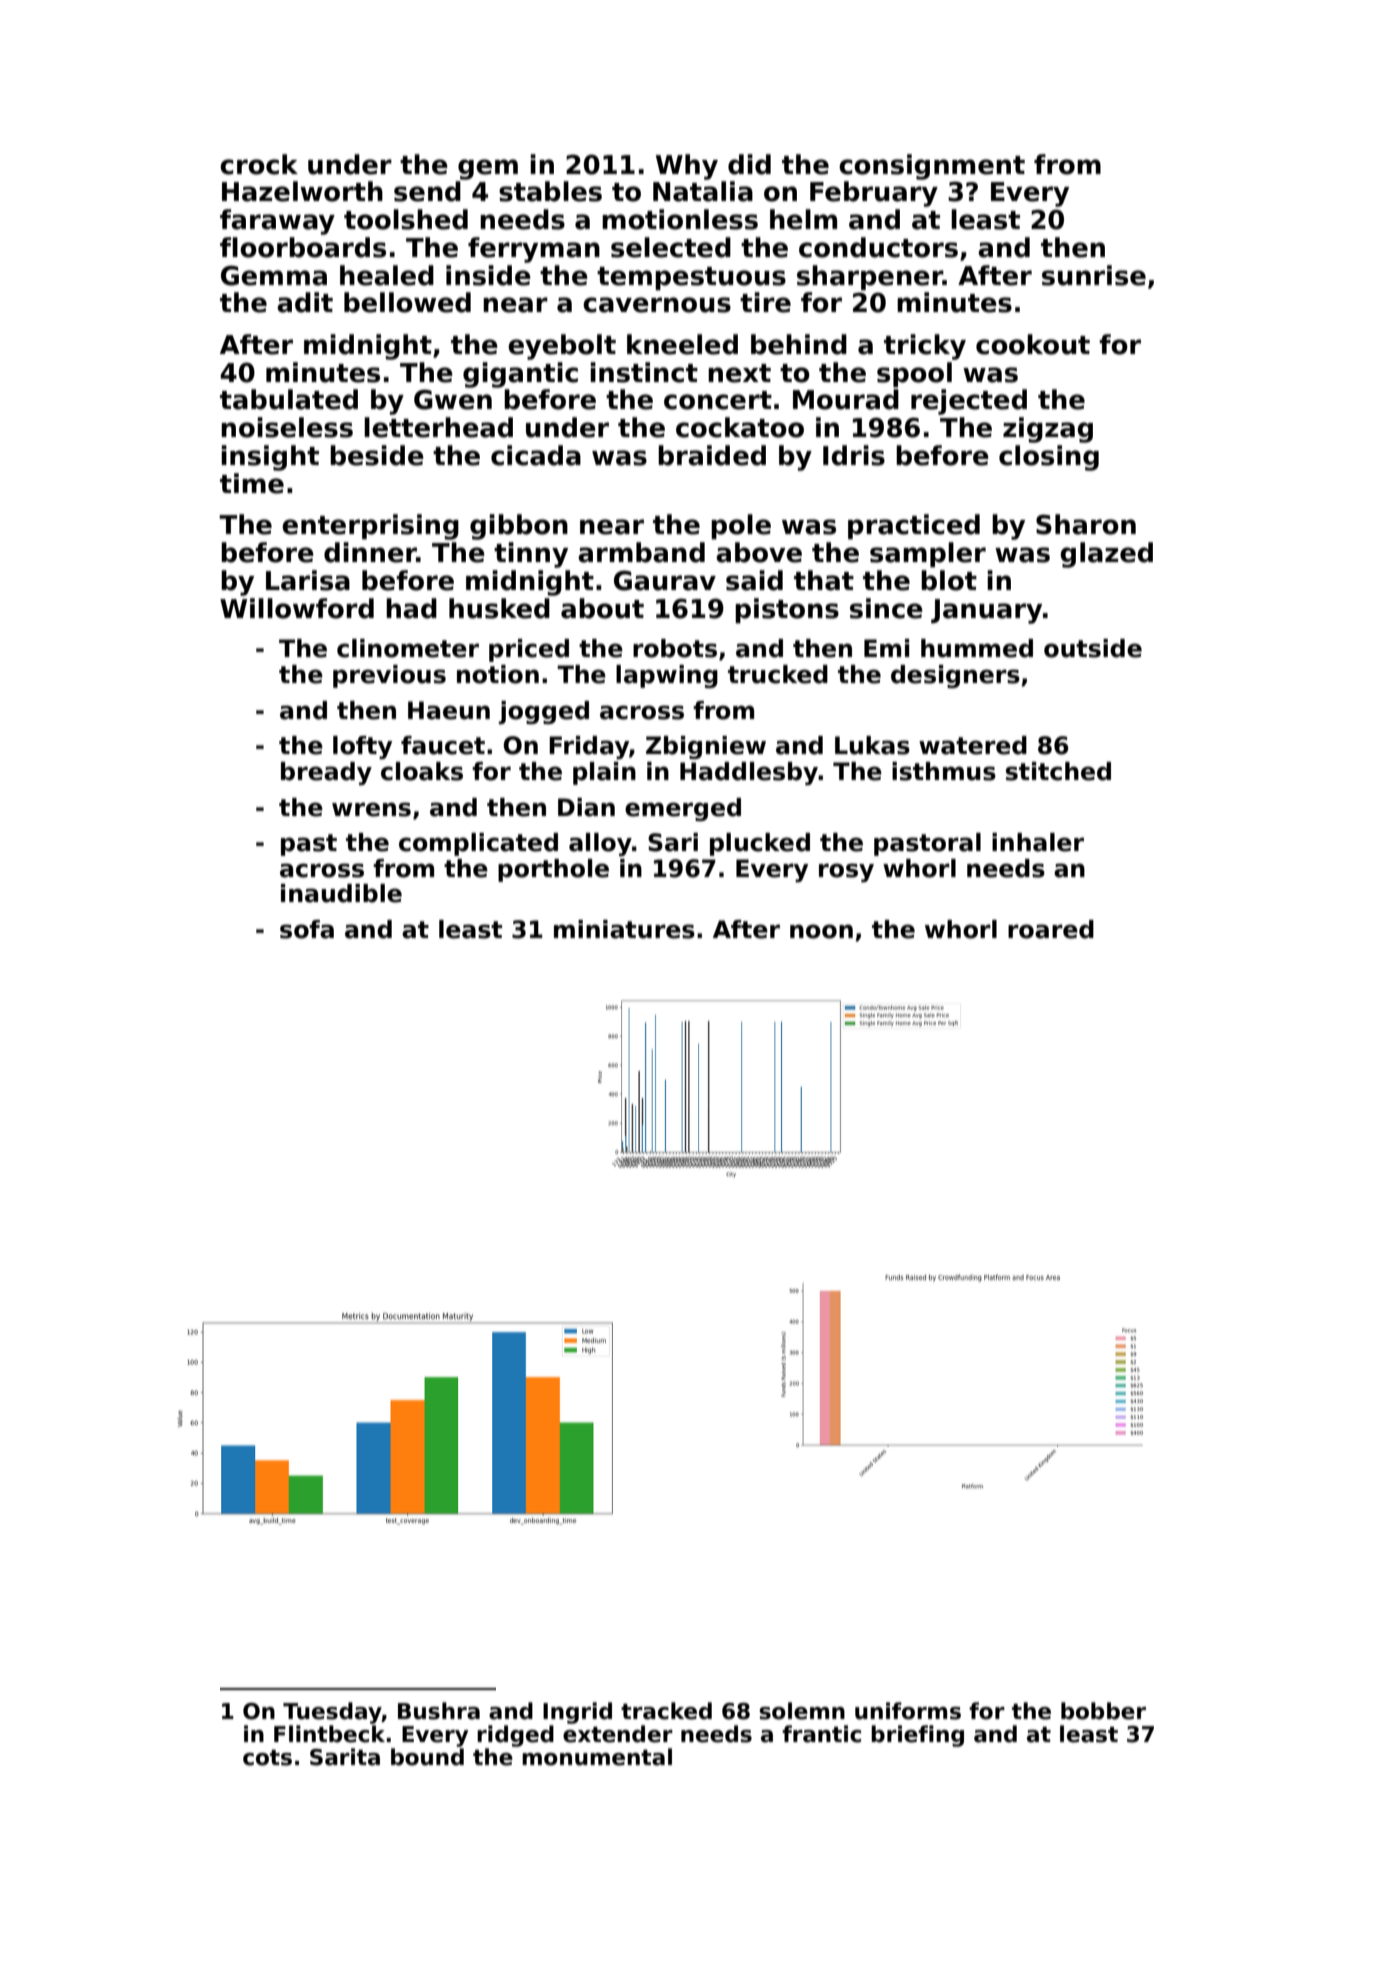 The width and height of the image is (1386, 1969). I want to click on Bushra, so click(439, 1711).
